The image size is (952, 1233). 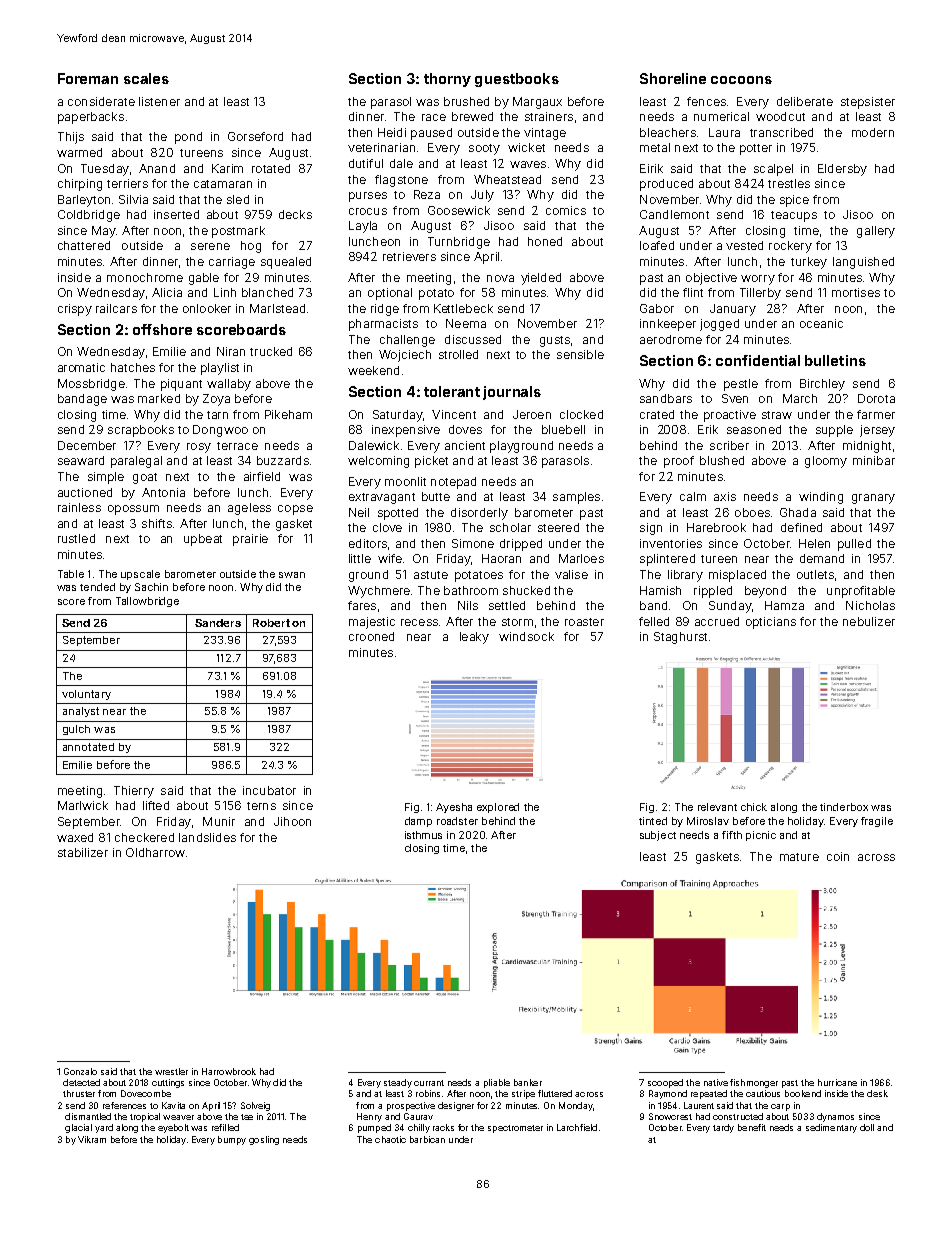 What do you see at coordinates (79, 1093) in the document?
I see `thruster` at bounding box center [79, 1093].
